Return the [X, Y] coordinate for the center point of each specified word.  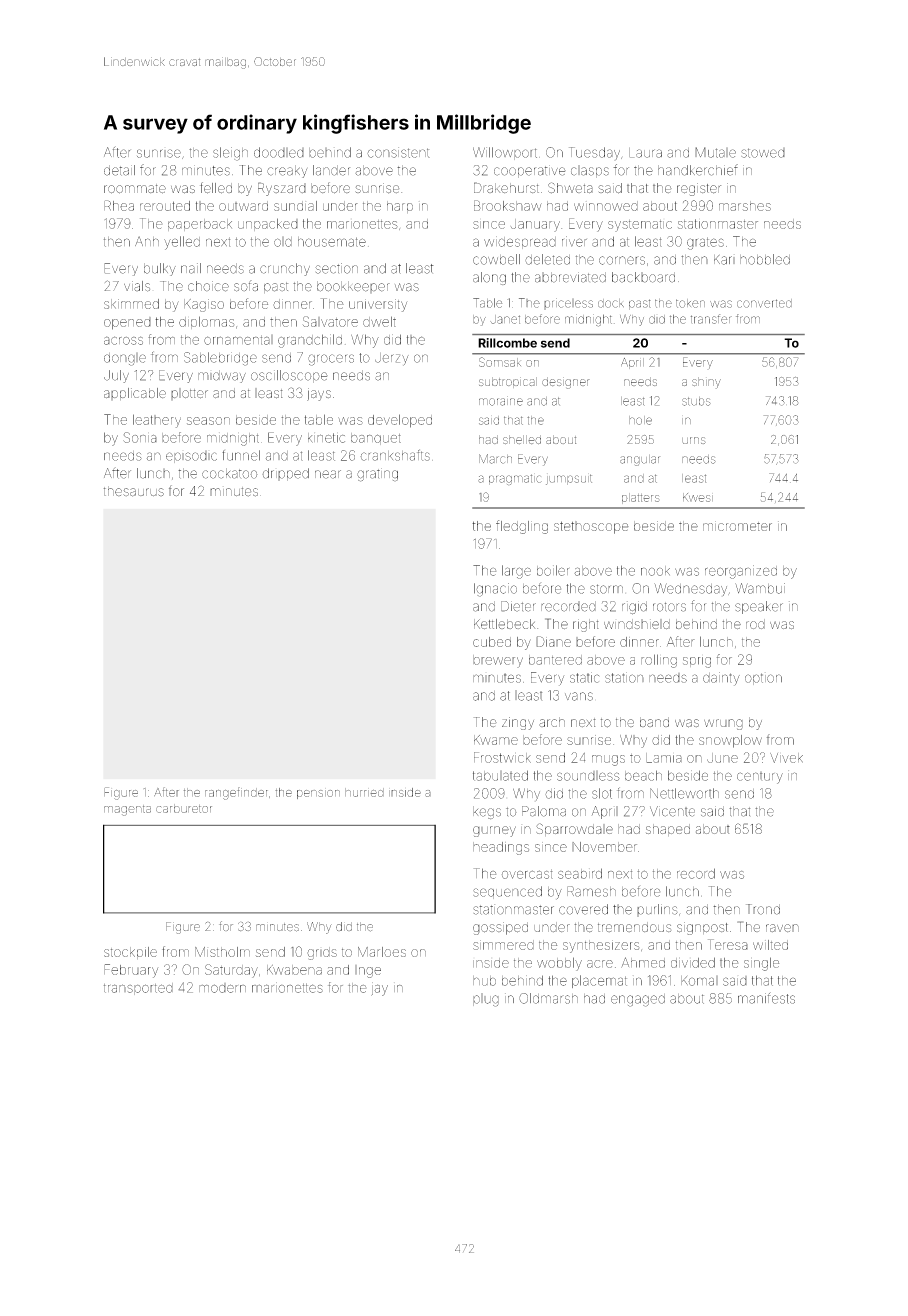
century [760, 778]
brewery [498, 661]
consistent [398, 152]
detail [119, 170]
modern [222, 988]
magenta [127, 810]
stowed [763, 153]
